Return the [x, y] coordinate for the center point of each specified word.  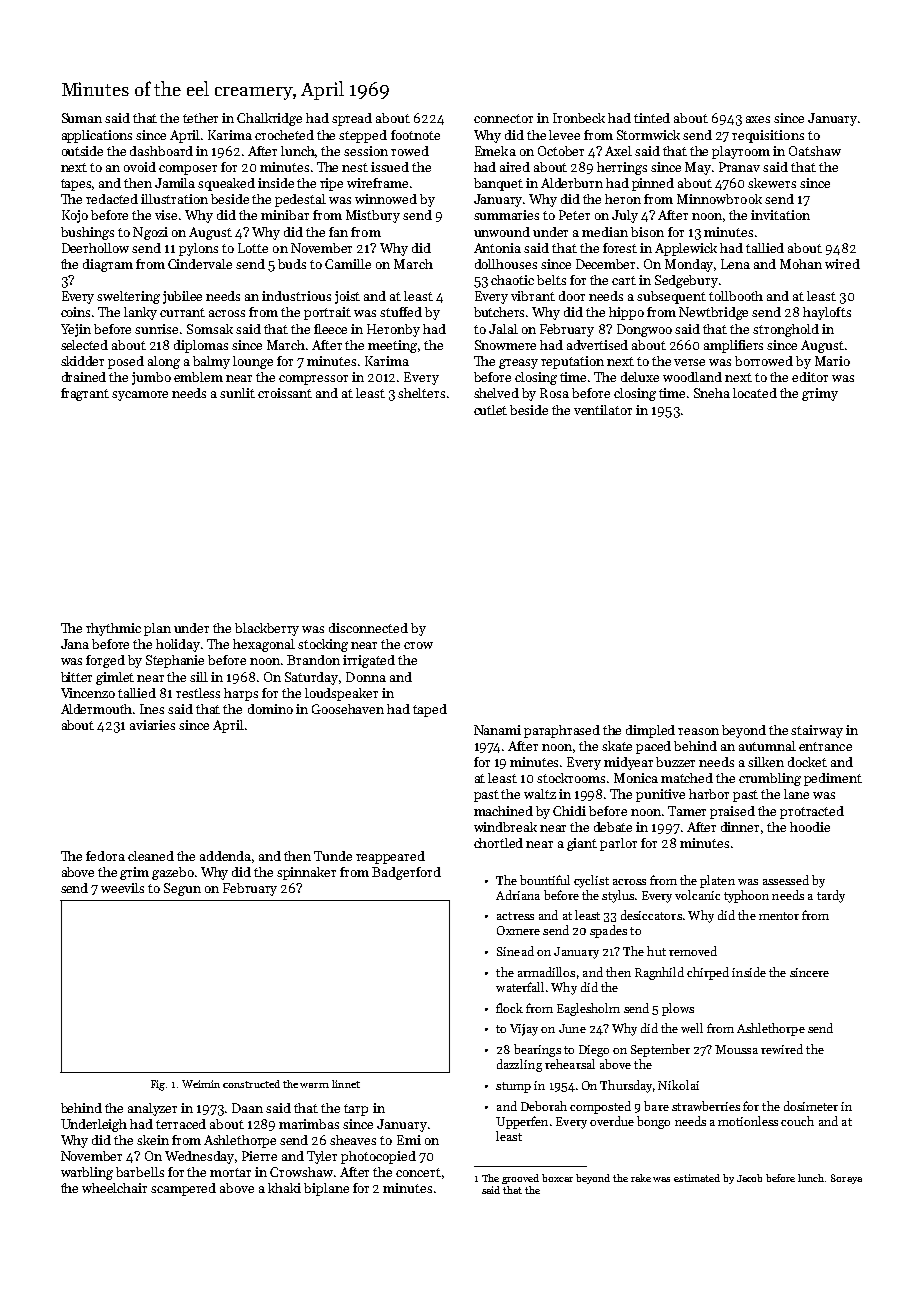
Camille [348, 264]
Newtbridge [713, 313]
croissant [285, 393]
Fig [158, 1085]
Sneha [712, 393]
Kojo [75, 216]
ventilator [603, 410]
